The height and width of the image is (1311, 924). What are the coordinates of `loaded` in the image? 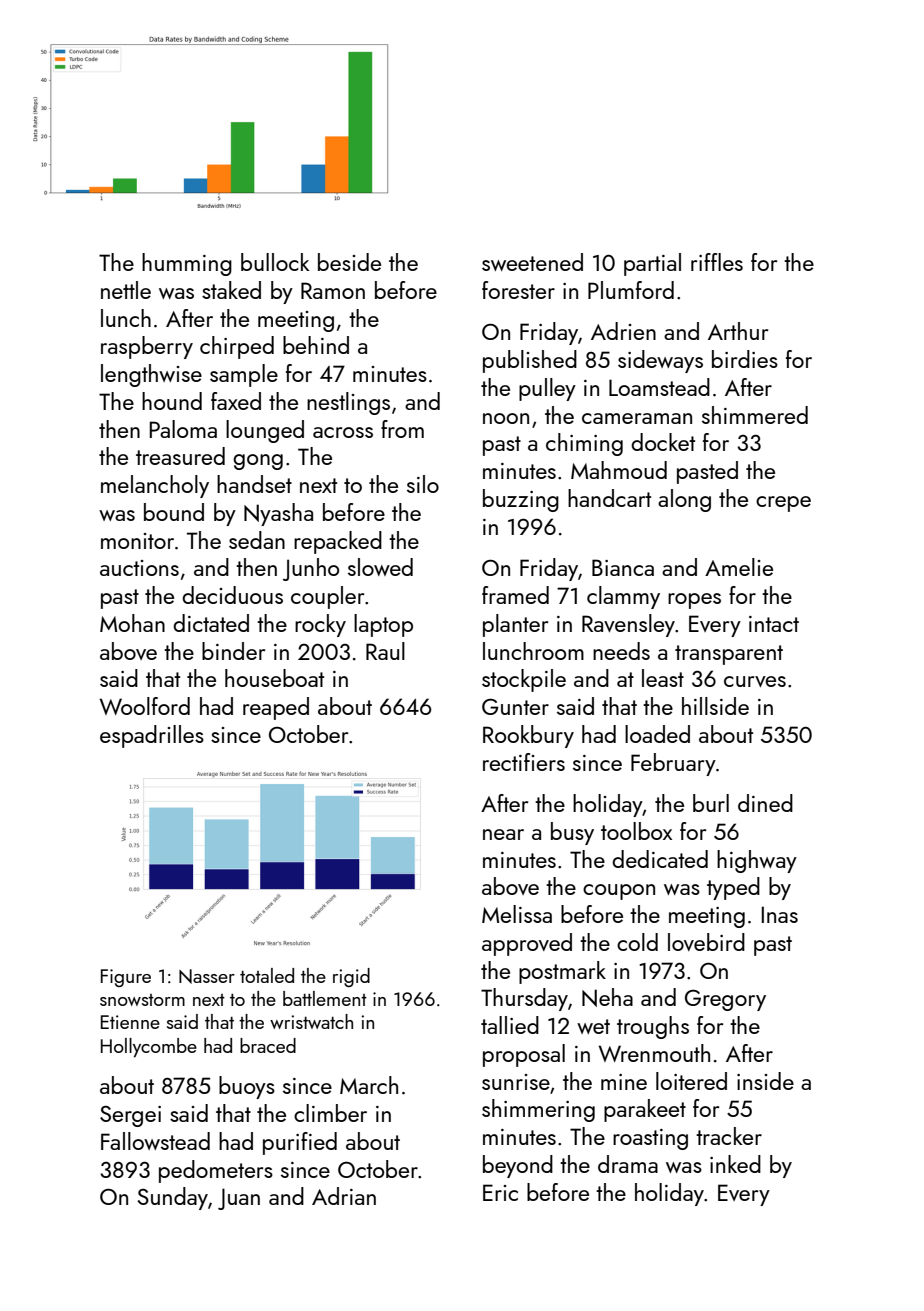 It's located at (657, 734).
